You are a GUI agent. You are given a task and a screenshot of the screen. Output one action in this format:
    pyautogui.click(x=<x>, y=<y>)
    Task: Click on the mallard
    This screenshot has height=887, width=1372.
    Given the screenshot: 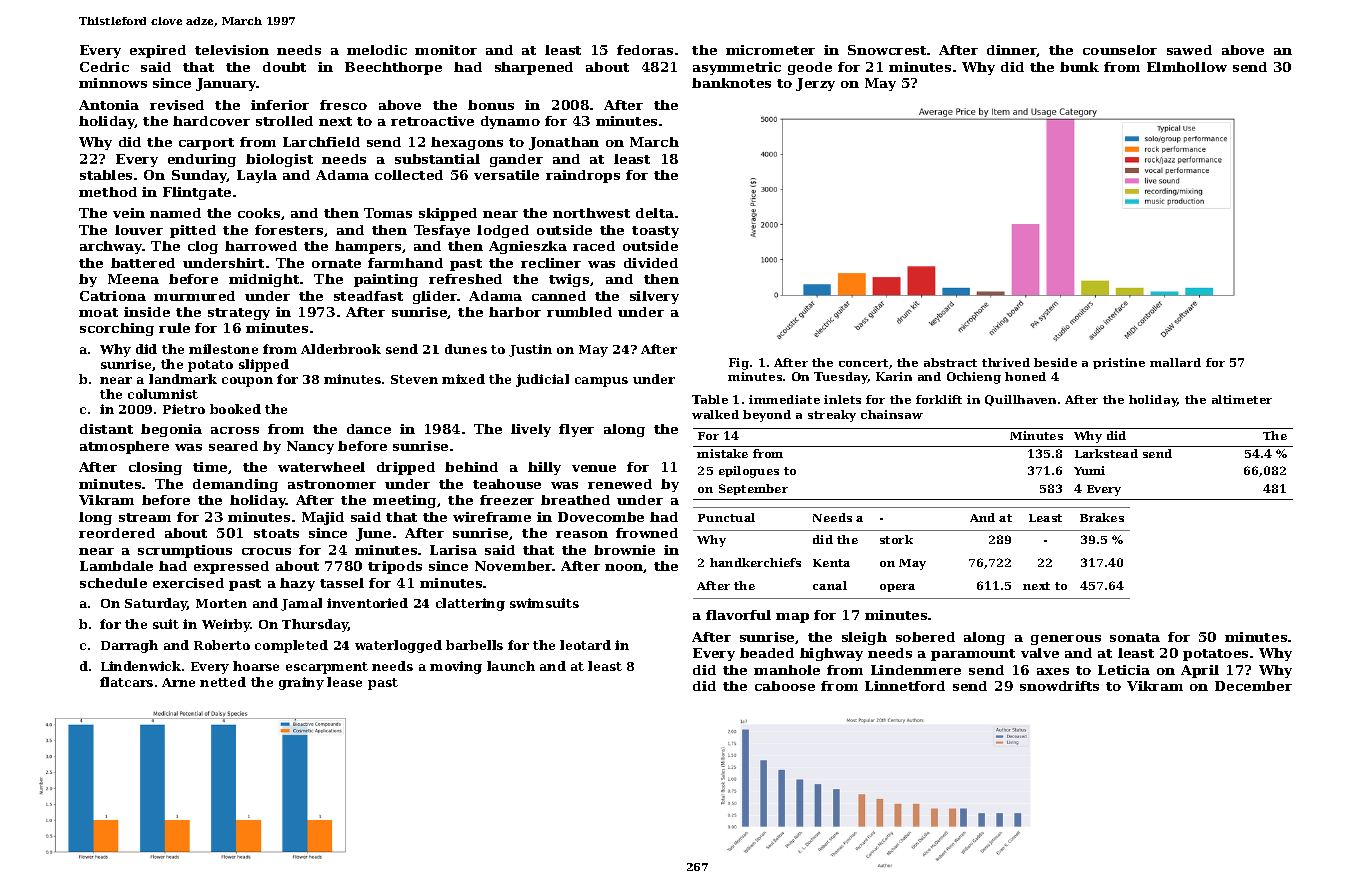 What is the action you would take?
    pyautogui.click(x=1175, y=362)
